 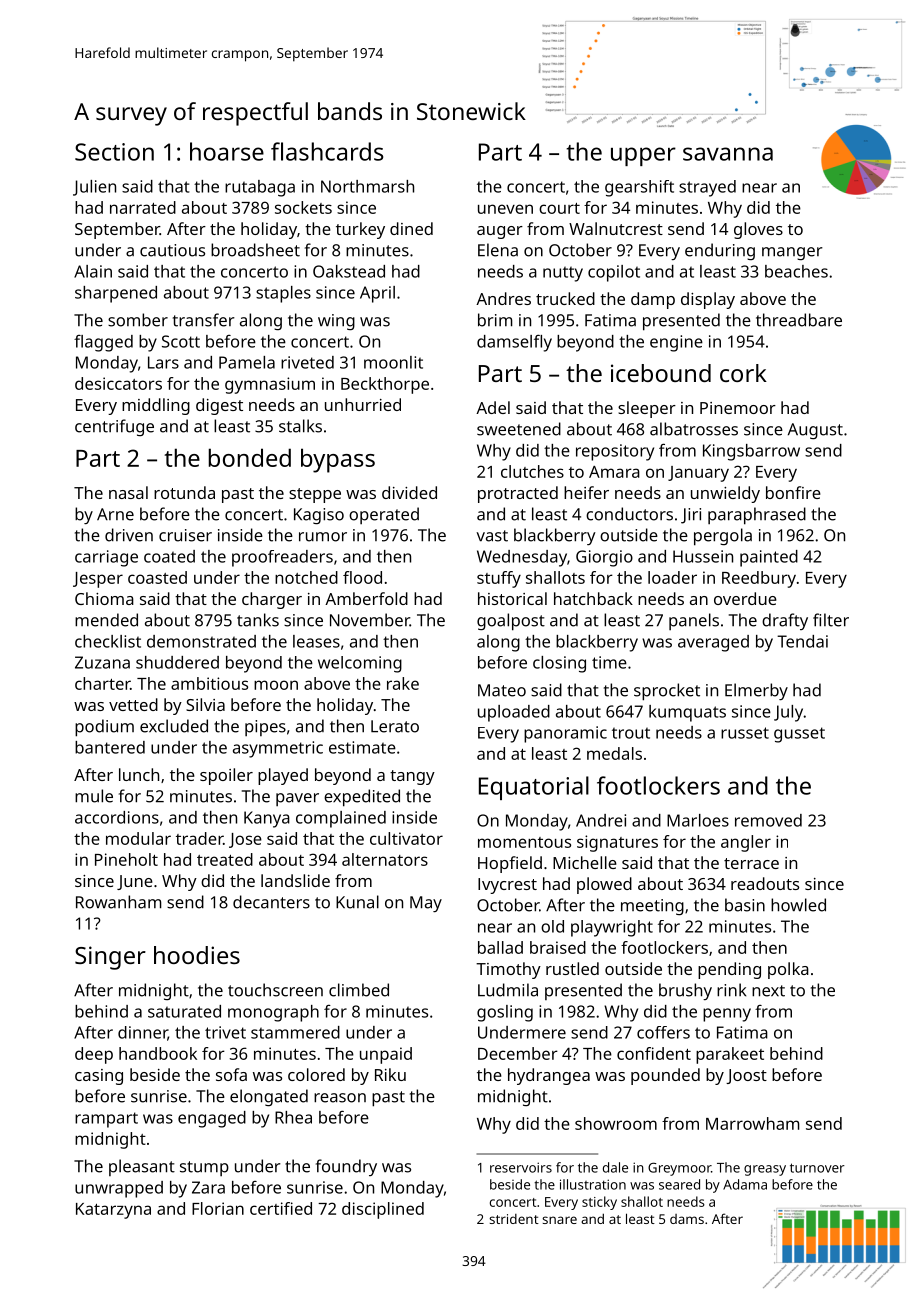 I want to click on drafty, so click(x=785, y=621).
